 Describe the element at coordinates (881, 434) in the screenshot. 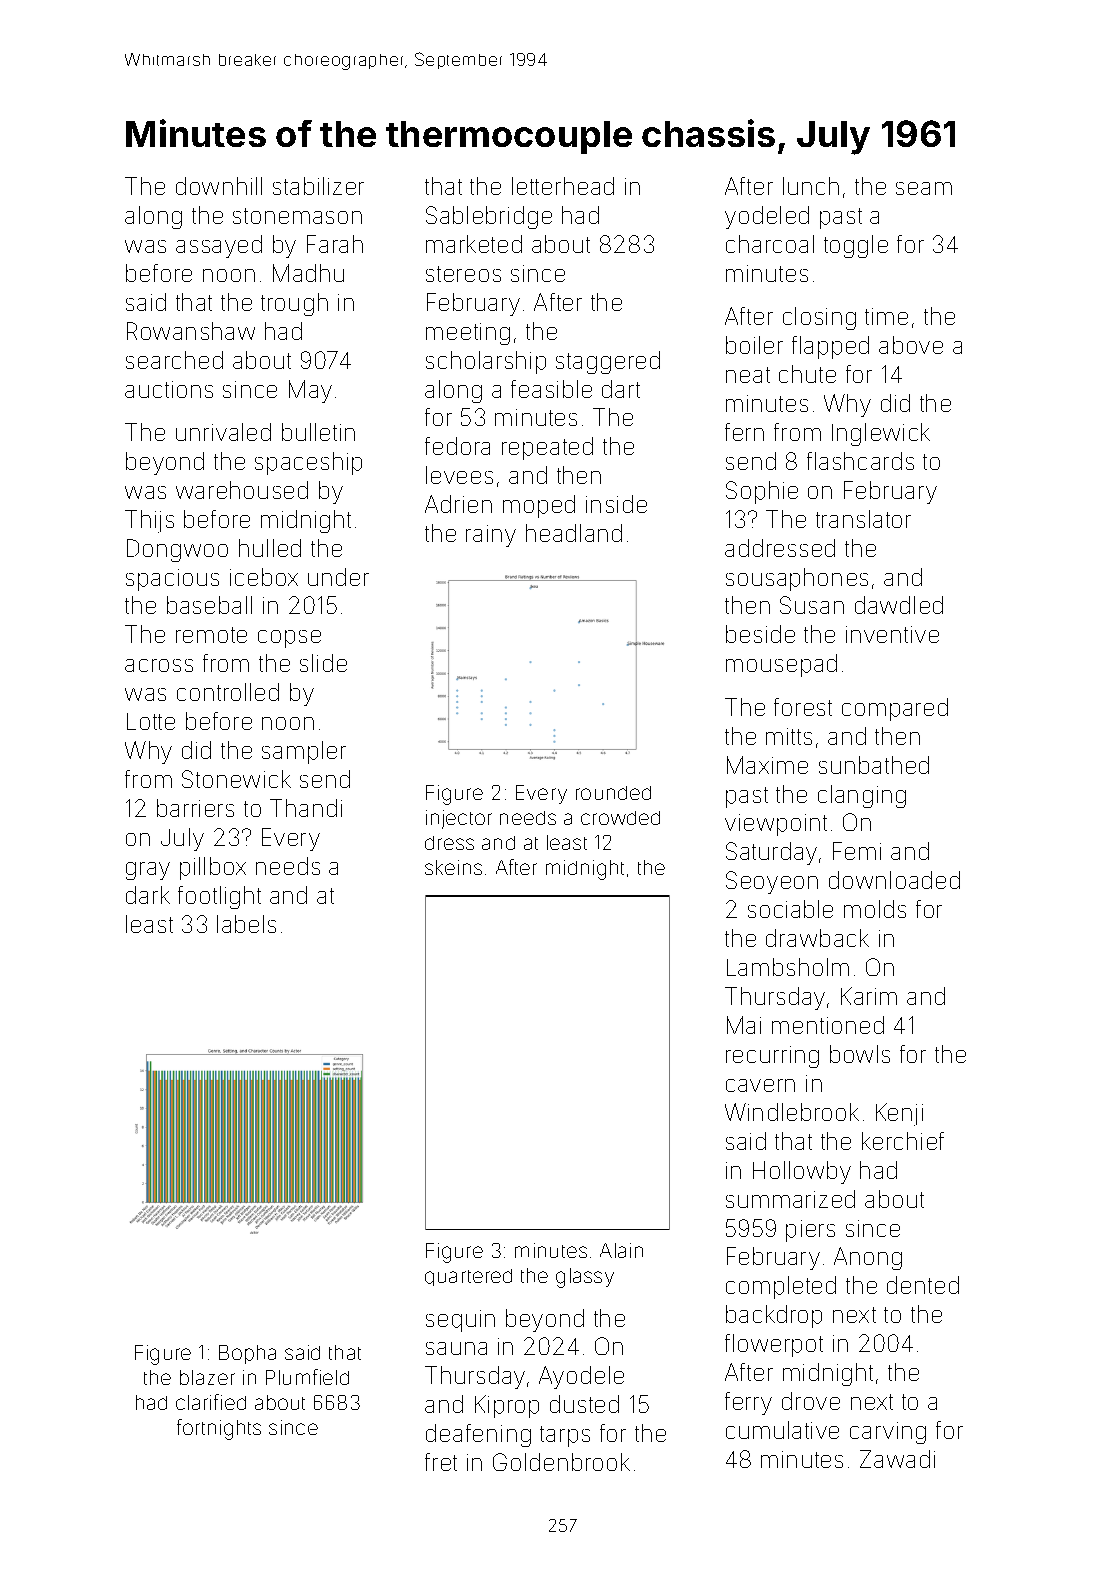

I see `Inglewick` at that location.
